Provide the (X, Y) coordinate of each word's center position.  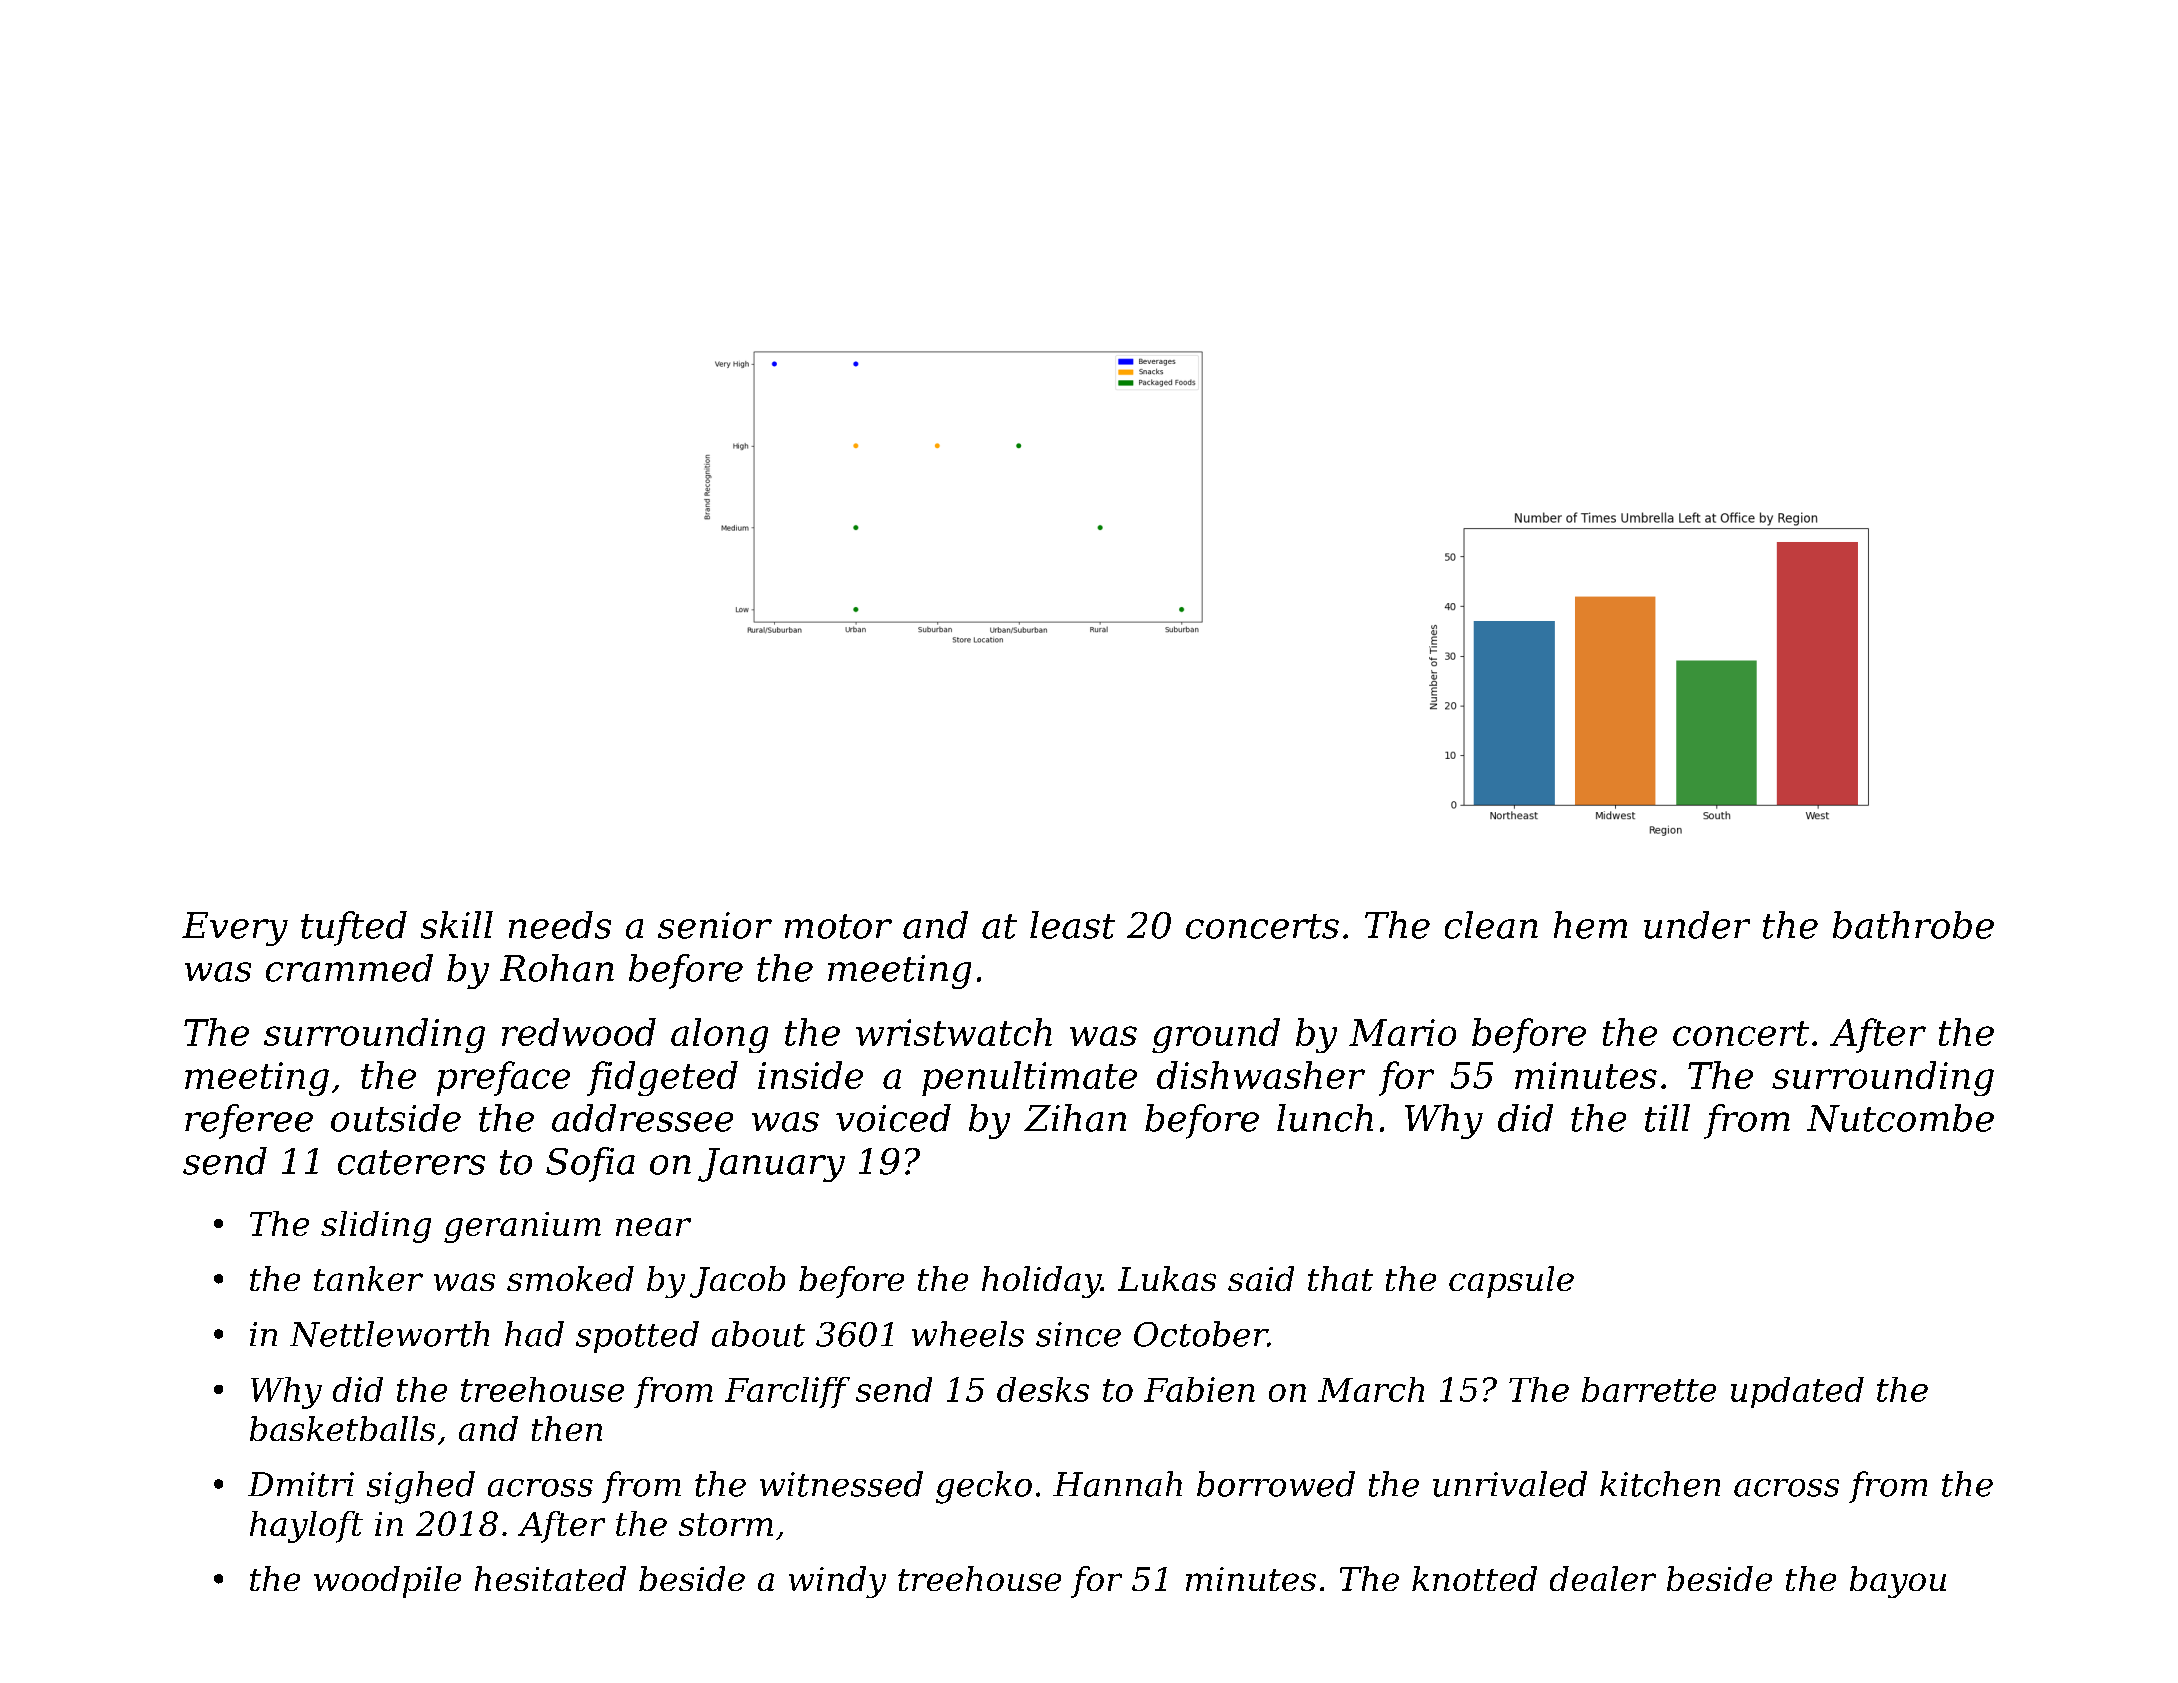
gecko (984, 1487)
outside (396, 1118)
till (1667, 1118)
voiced (893, 1118)
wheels (968, 1334)
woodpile (387, 1582)
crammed (349, 968)
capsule (1511, 1282)
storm (726, 1524)
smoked (570, 1278)
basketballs (342, 1428)
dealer (1603, 1578)
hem (1590, 925)
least (1072, 925)
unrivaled (1510, 1484)
